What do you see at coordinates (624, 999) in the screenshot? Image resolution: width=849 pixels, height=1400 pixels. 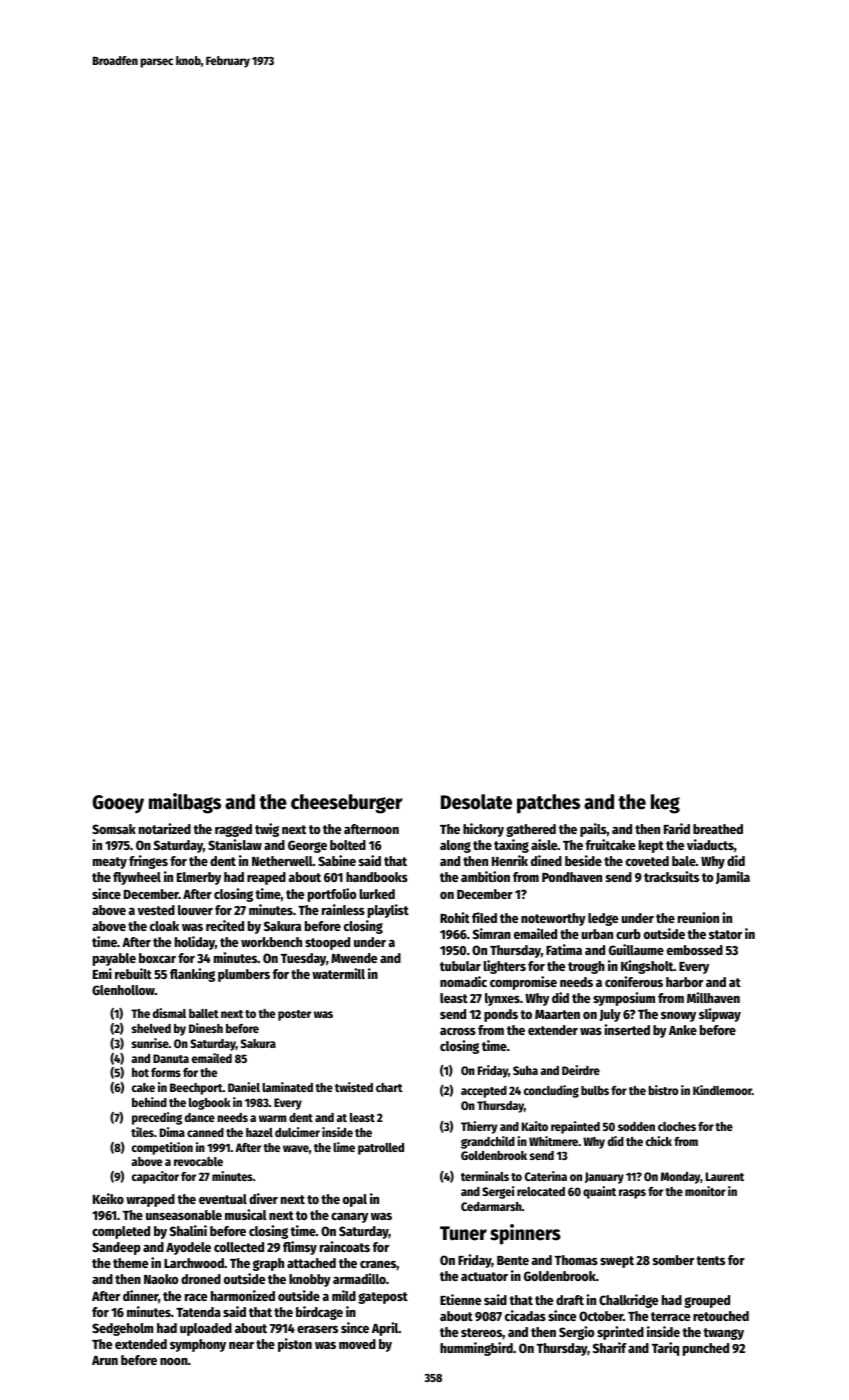 I see `symposium` at bounding box center [624, 999].
